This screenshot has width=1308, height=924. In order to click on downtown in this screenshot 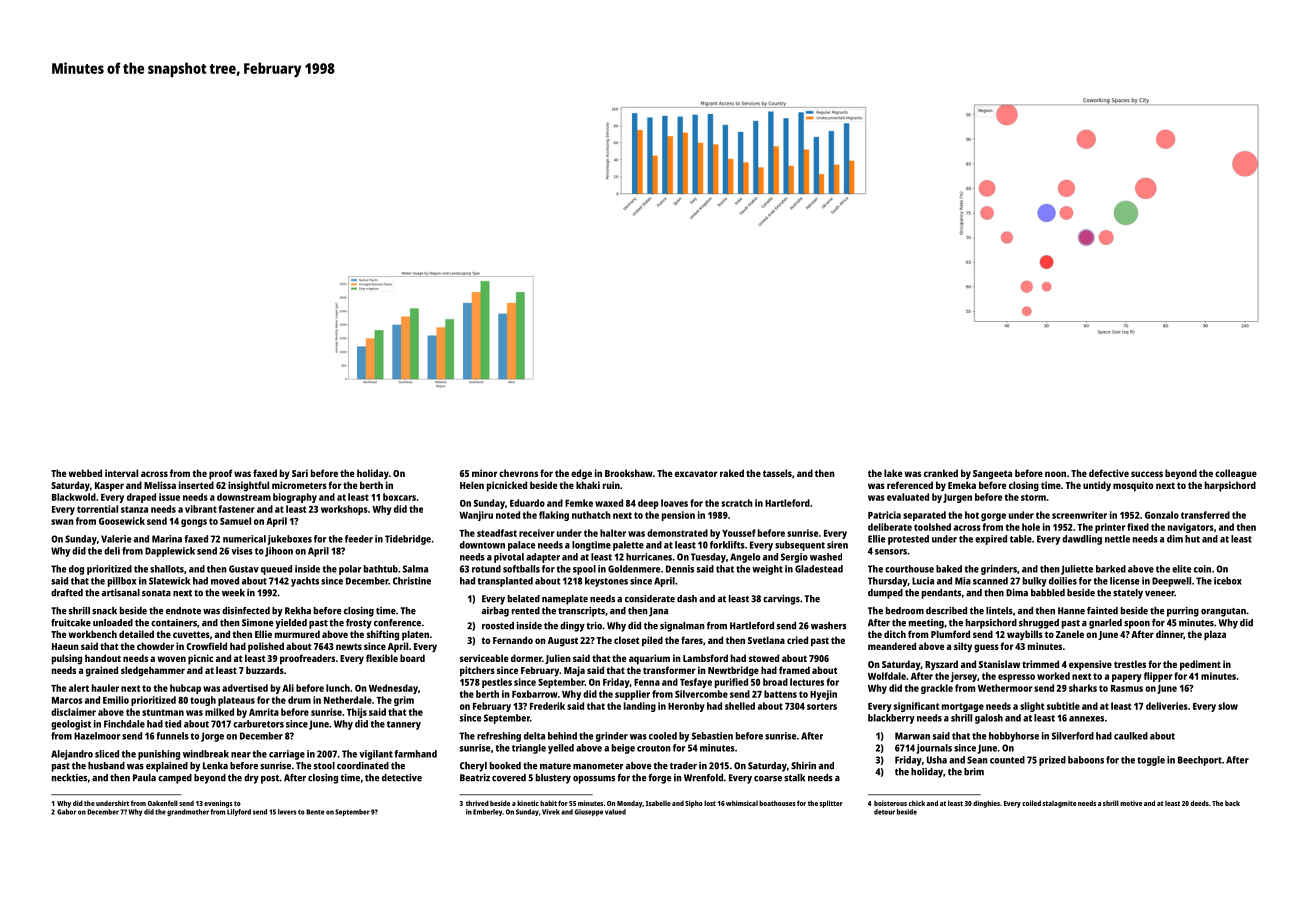, I will do `click(482, 545)`.
